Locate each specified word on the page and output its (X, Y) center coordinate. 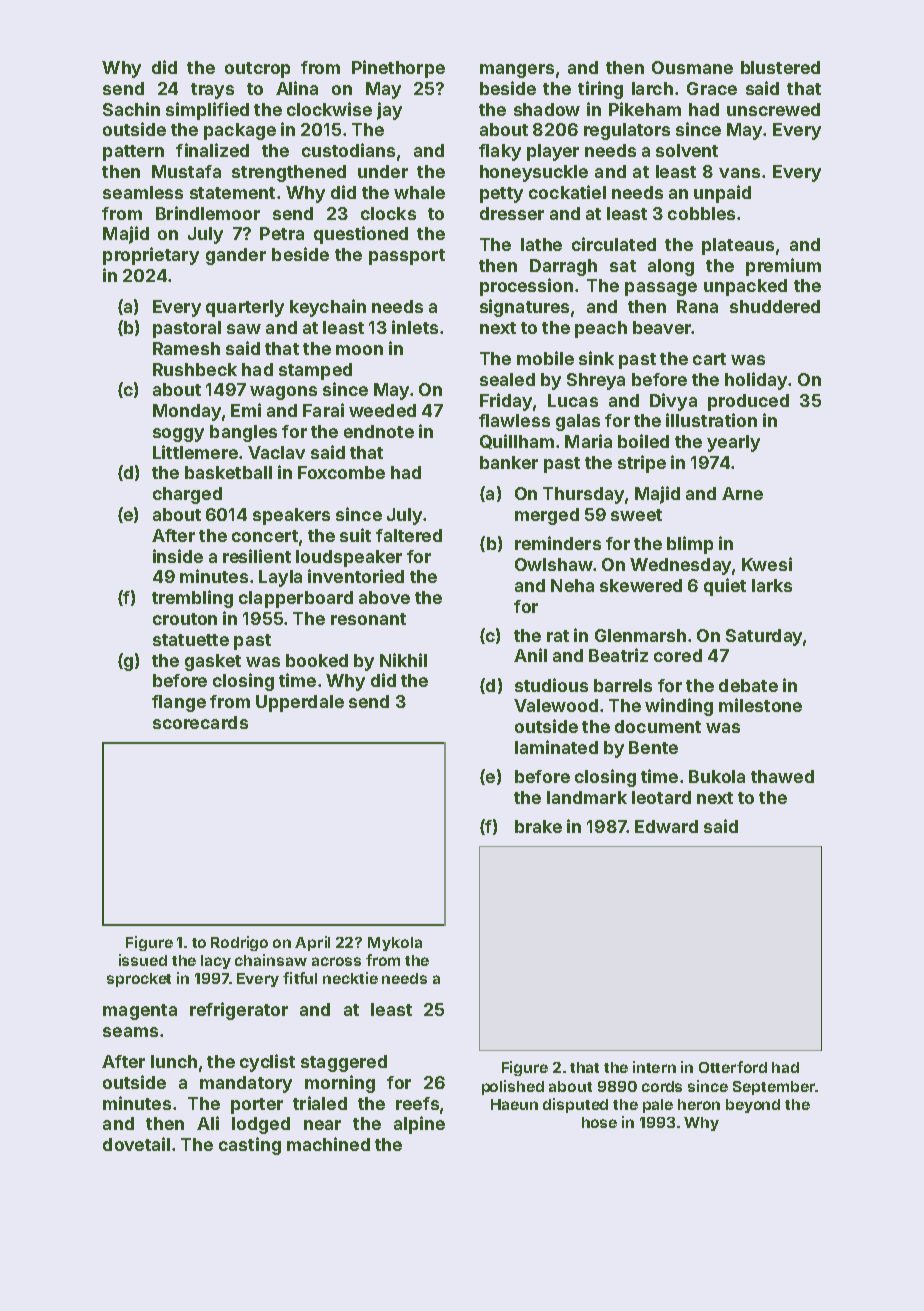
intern (654, 1067)
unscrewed (773, 109)
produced (748, 402)
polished (513, 1087)
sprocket (139, 980)
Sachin (131, 109)
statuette (191, 640)
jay (389, 111)
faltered (409, 535)
